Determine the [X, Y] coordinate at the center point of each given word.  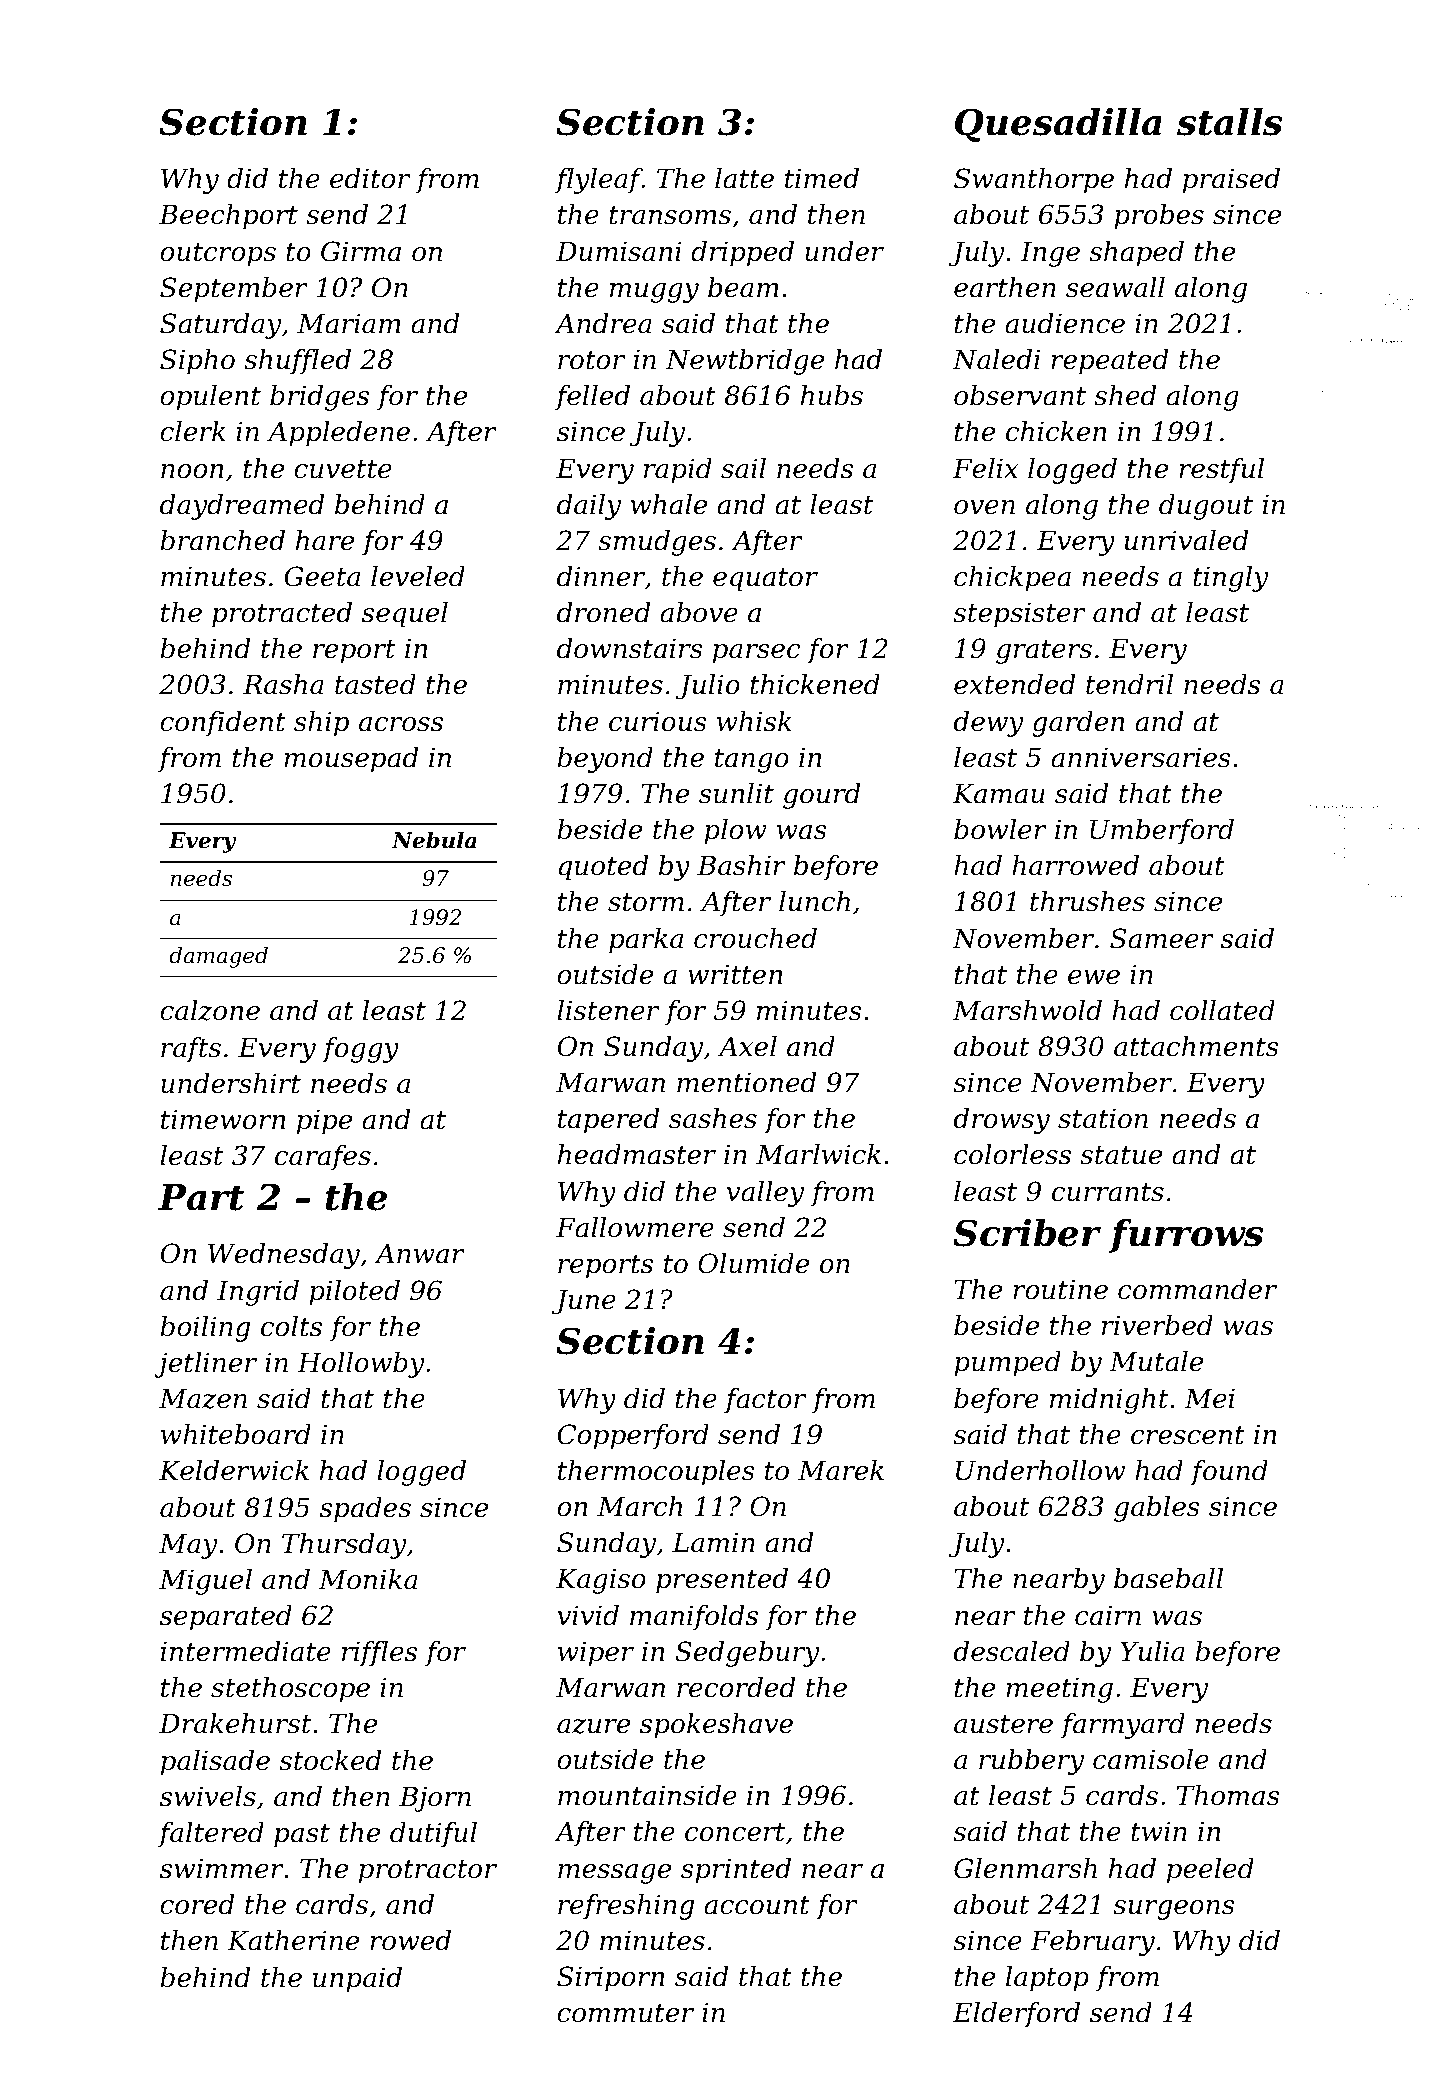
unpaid [357, 1980]
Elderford [1016, 2015]
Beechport [228, 217]
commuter [625, 2013]
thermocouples [656, 1473]
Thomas [1228, 1795]
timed [822, 178]
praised [1231, 181]
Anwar [419, 1254]
